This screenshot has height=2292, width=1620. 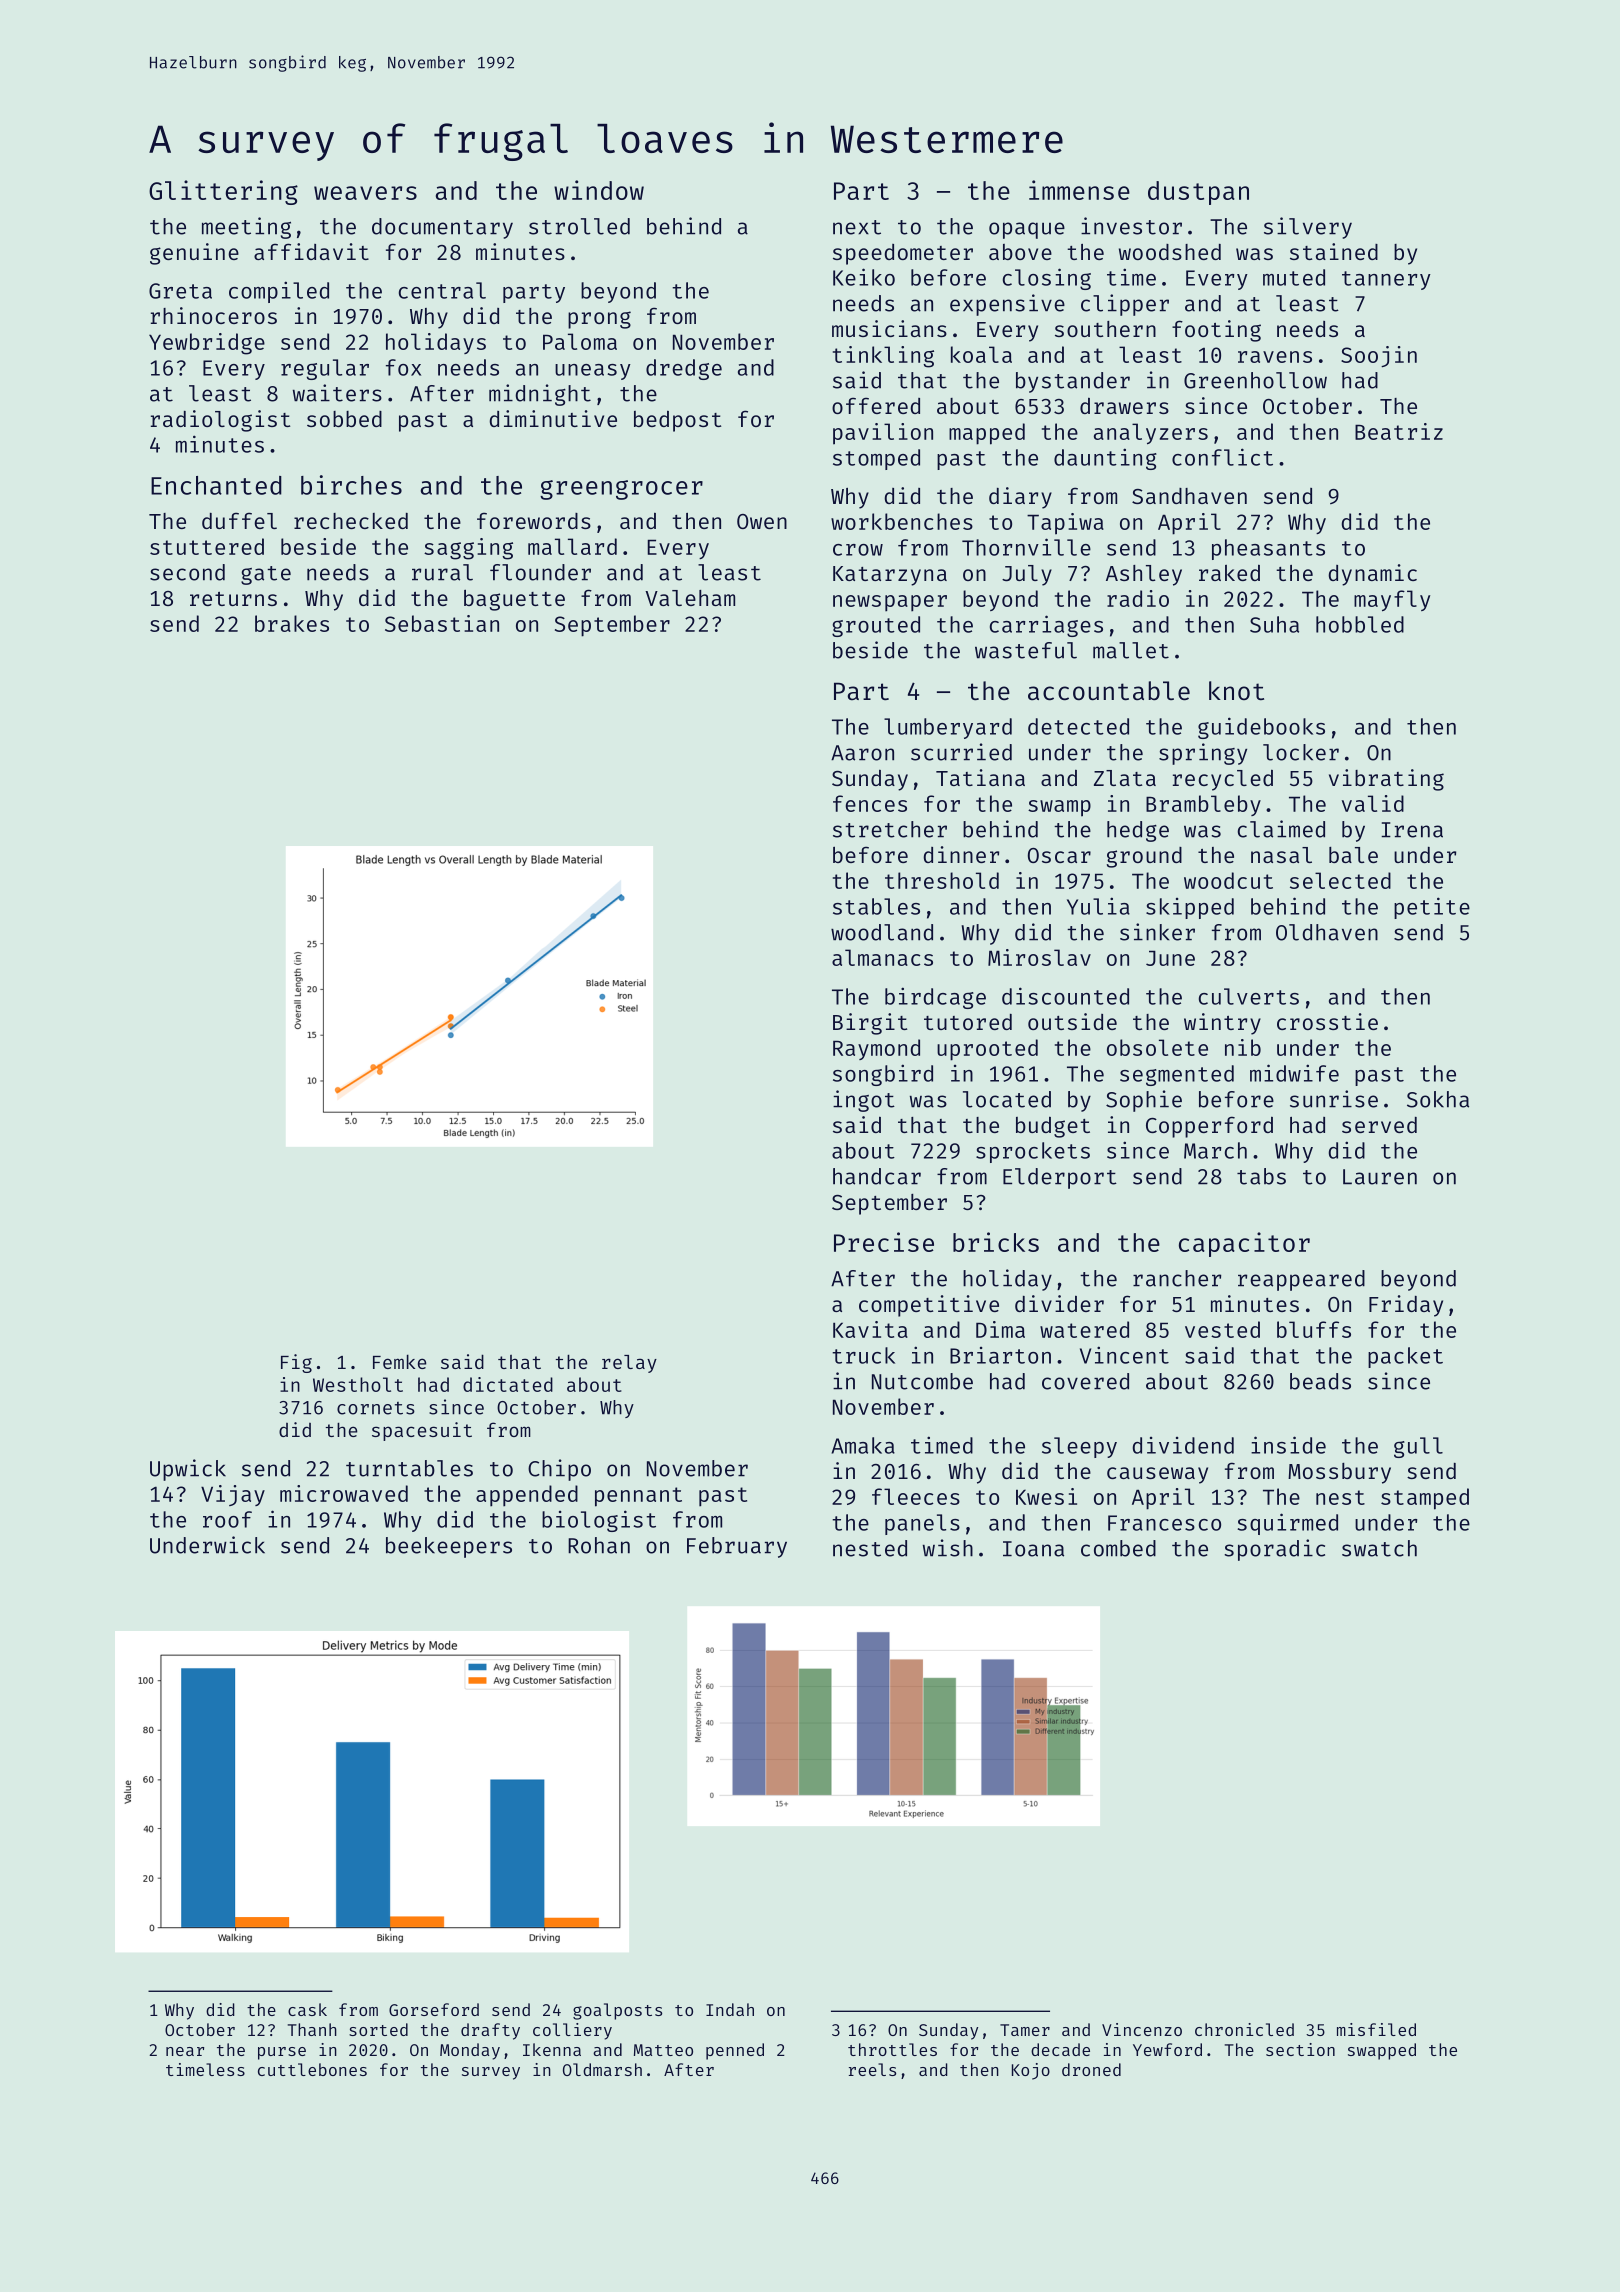 I want to click on cask, so click(x=307, y=2009).
